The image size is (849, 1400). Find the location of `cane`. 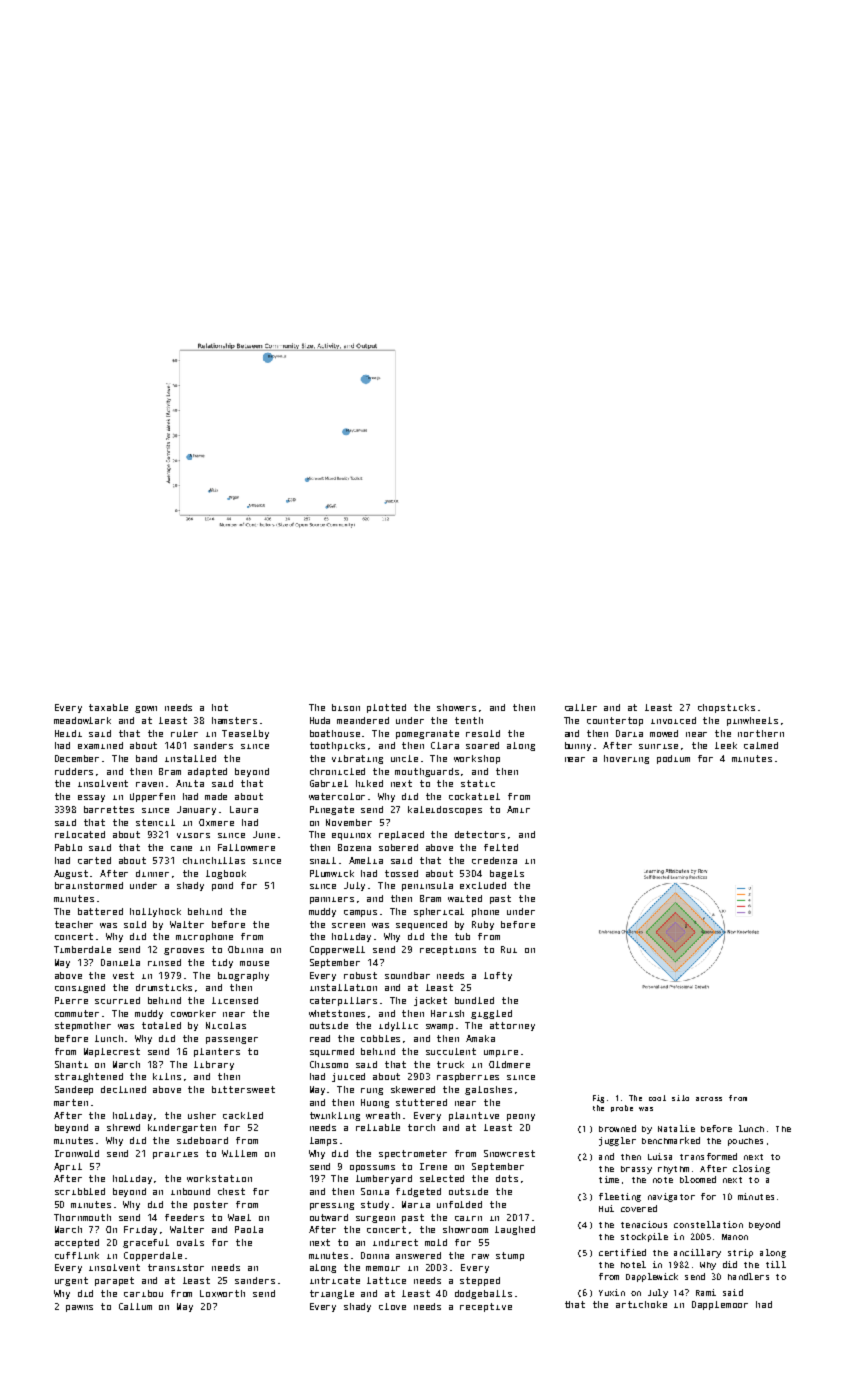

cane is located at coordinates (181, 848).
